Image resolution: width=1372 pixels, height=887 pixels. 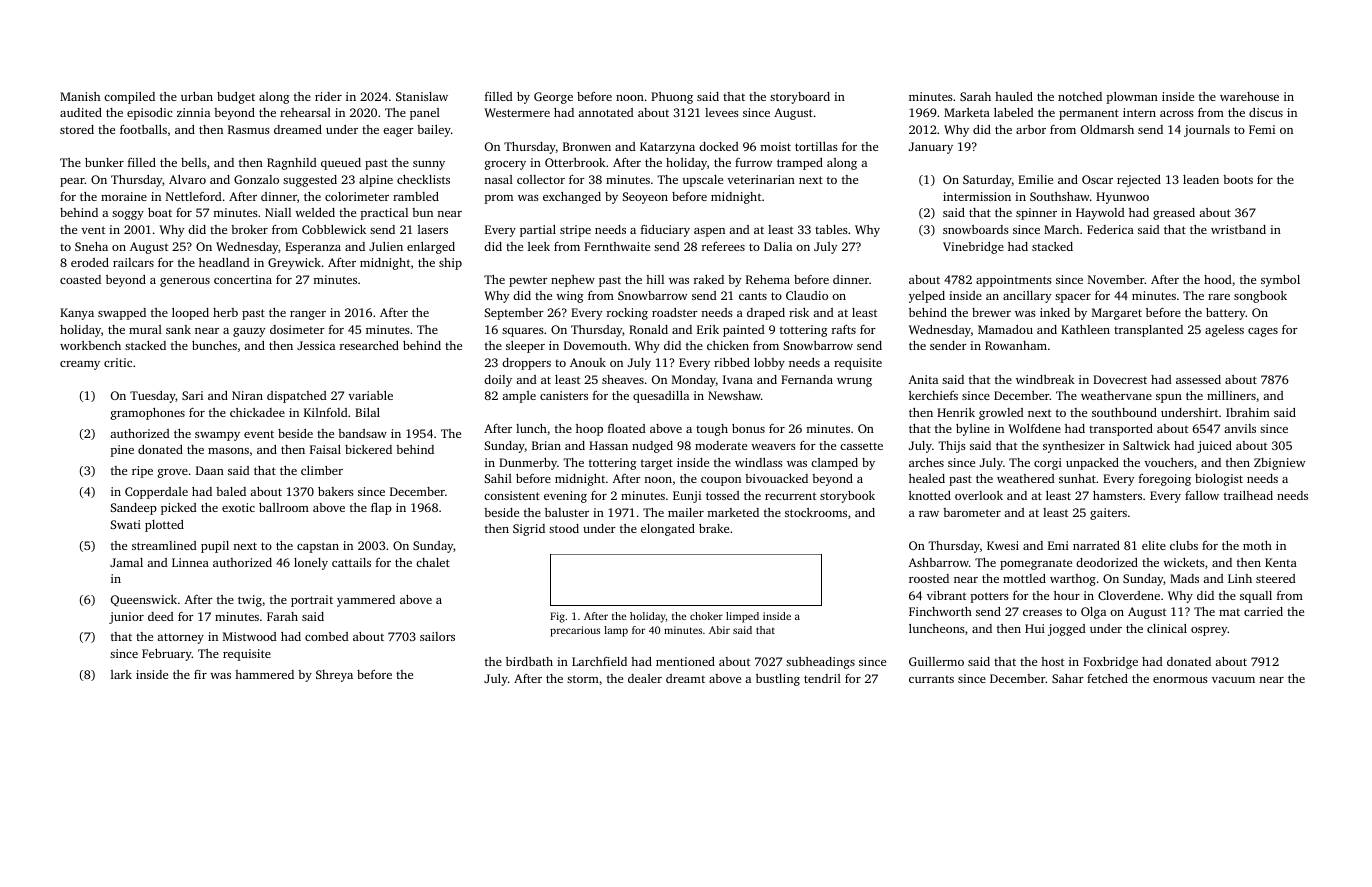 What do you see at coordinates (1262, 129) in the page?
I see `Femi` at bounding box center [1262, 129].
